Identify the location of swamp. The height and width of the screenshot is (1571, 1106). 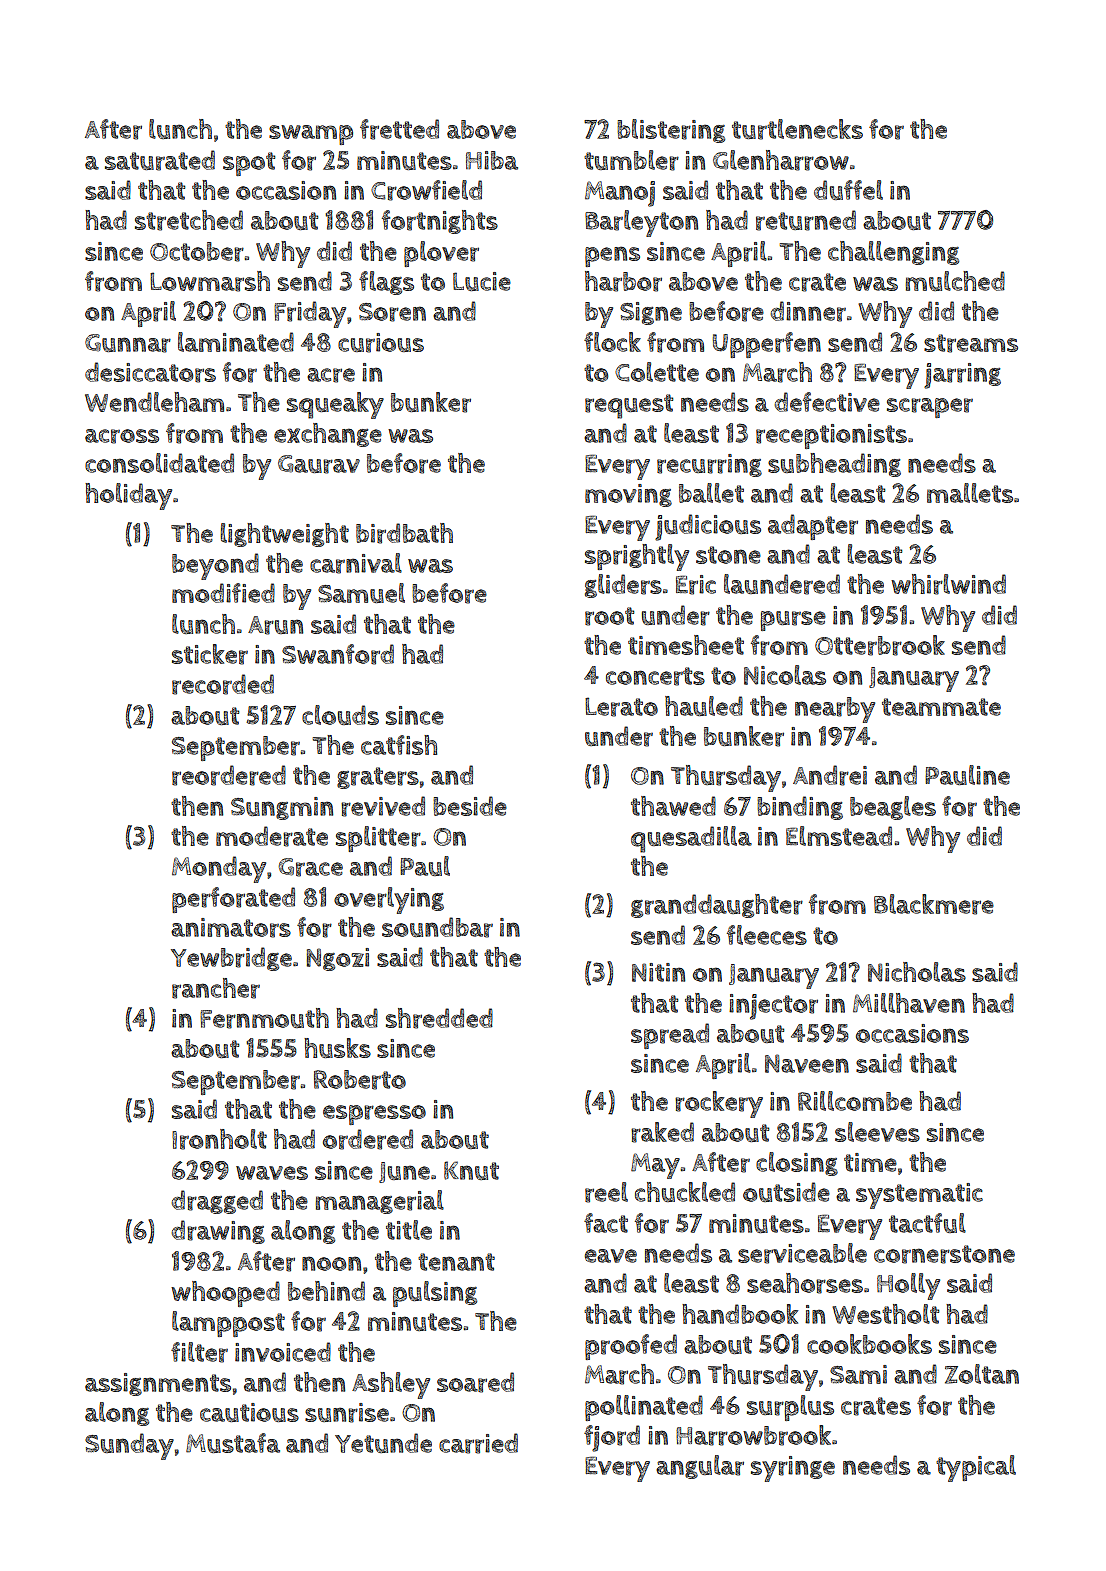
(311, 135).
